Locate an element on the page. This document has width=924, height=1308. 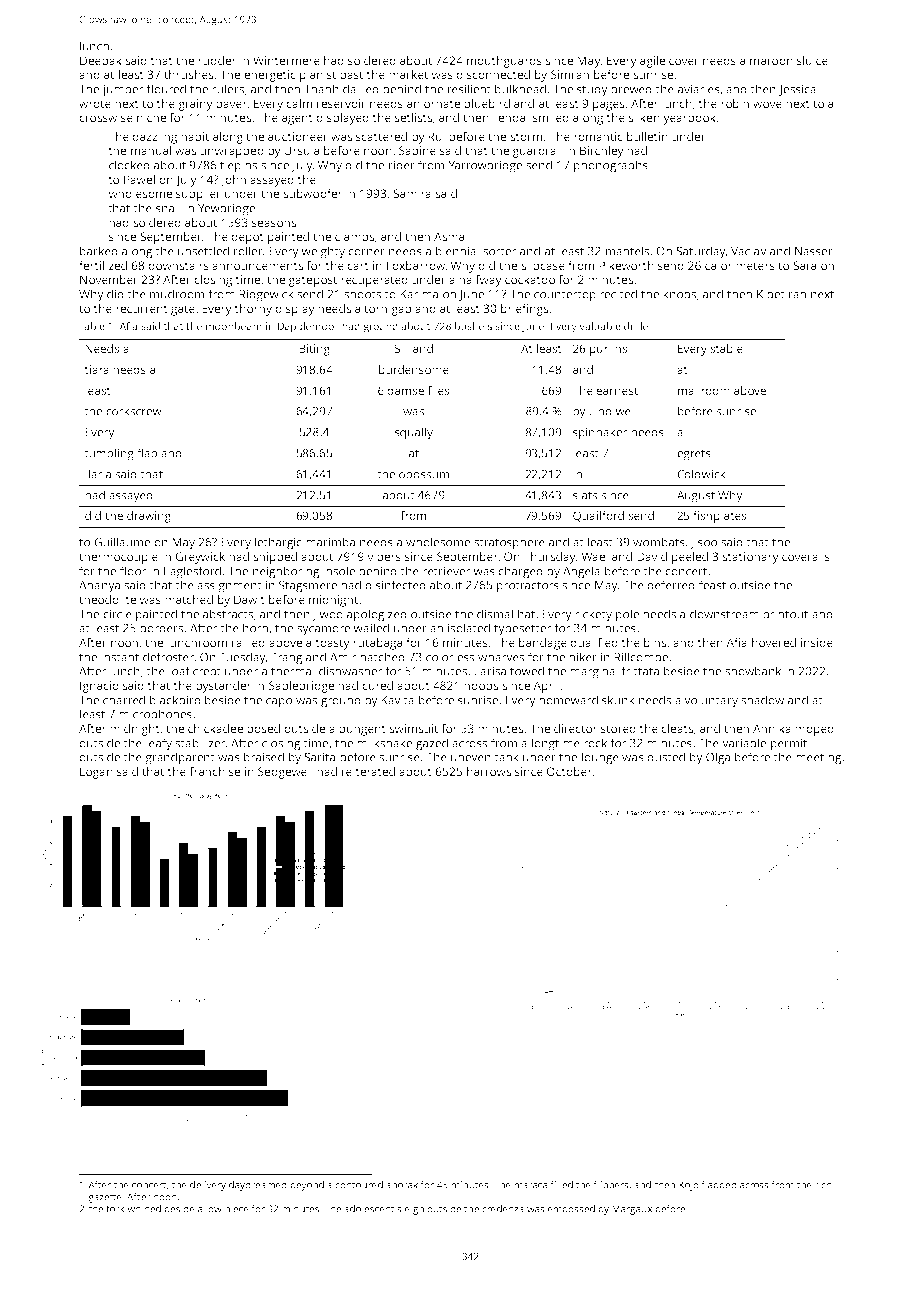
gazette is located at coordinates (105, 1198).
